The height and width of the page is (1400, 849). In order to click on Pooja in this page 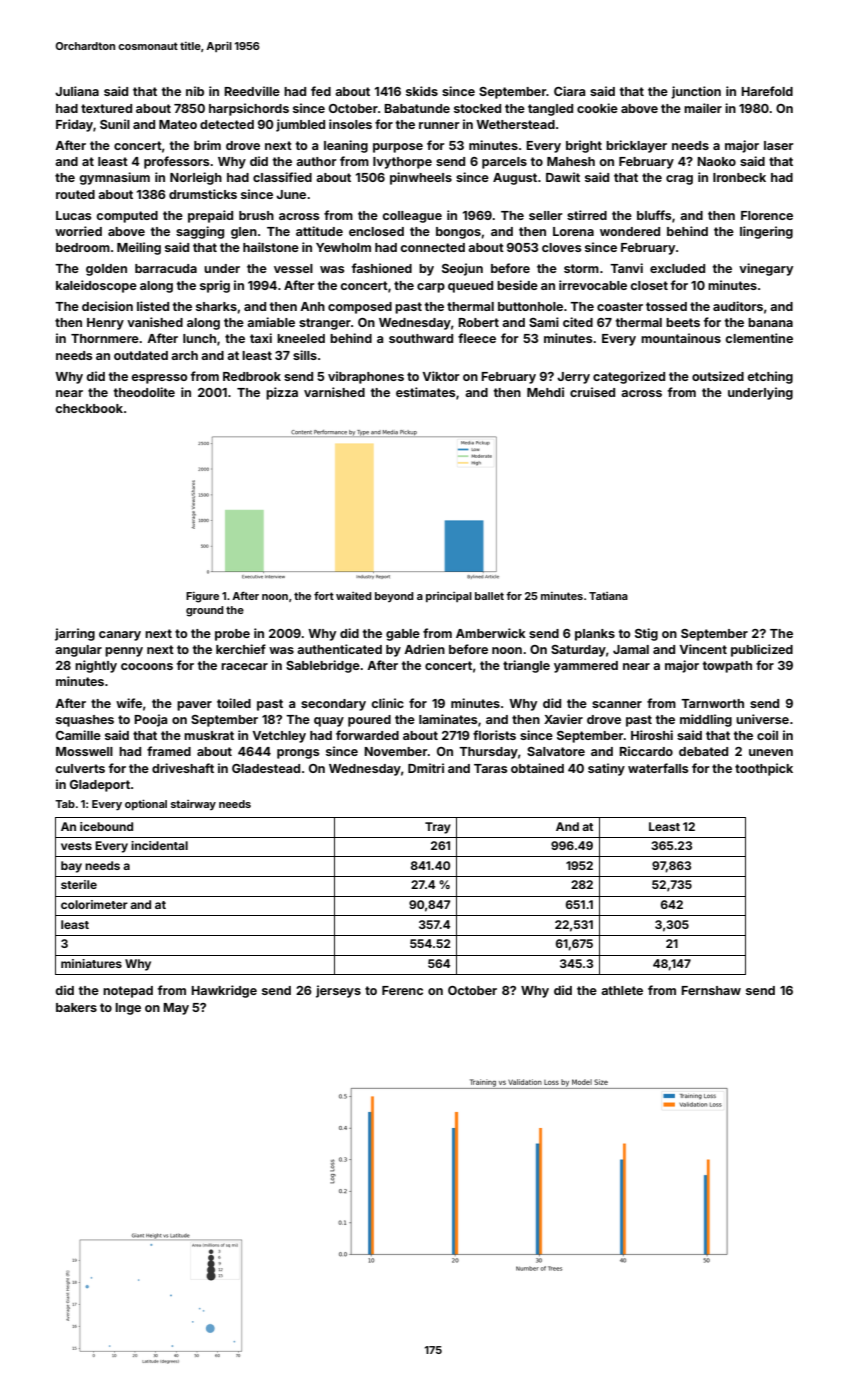, I will do `click(150, 720)`.
